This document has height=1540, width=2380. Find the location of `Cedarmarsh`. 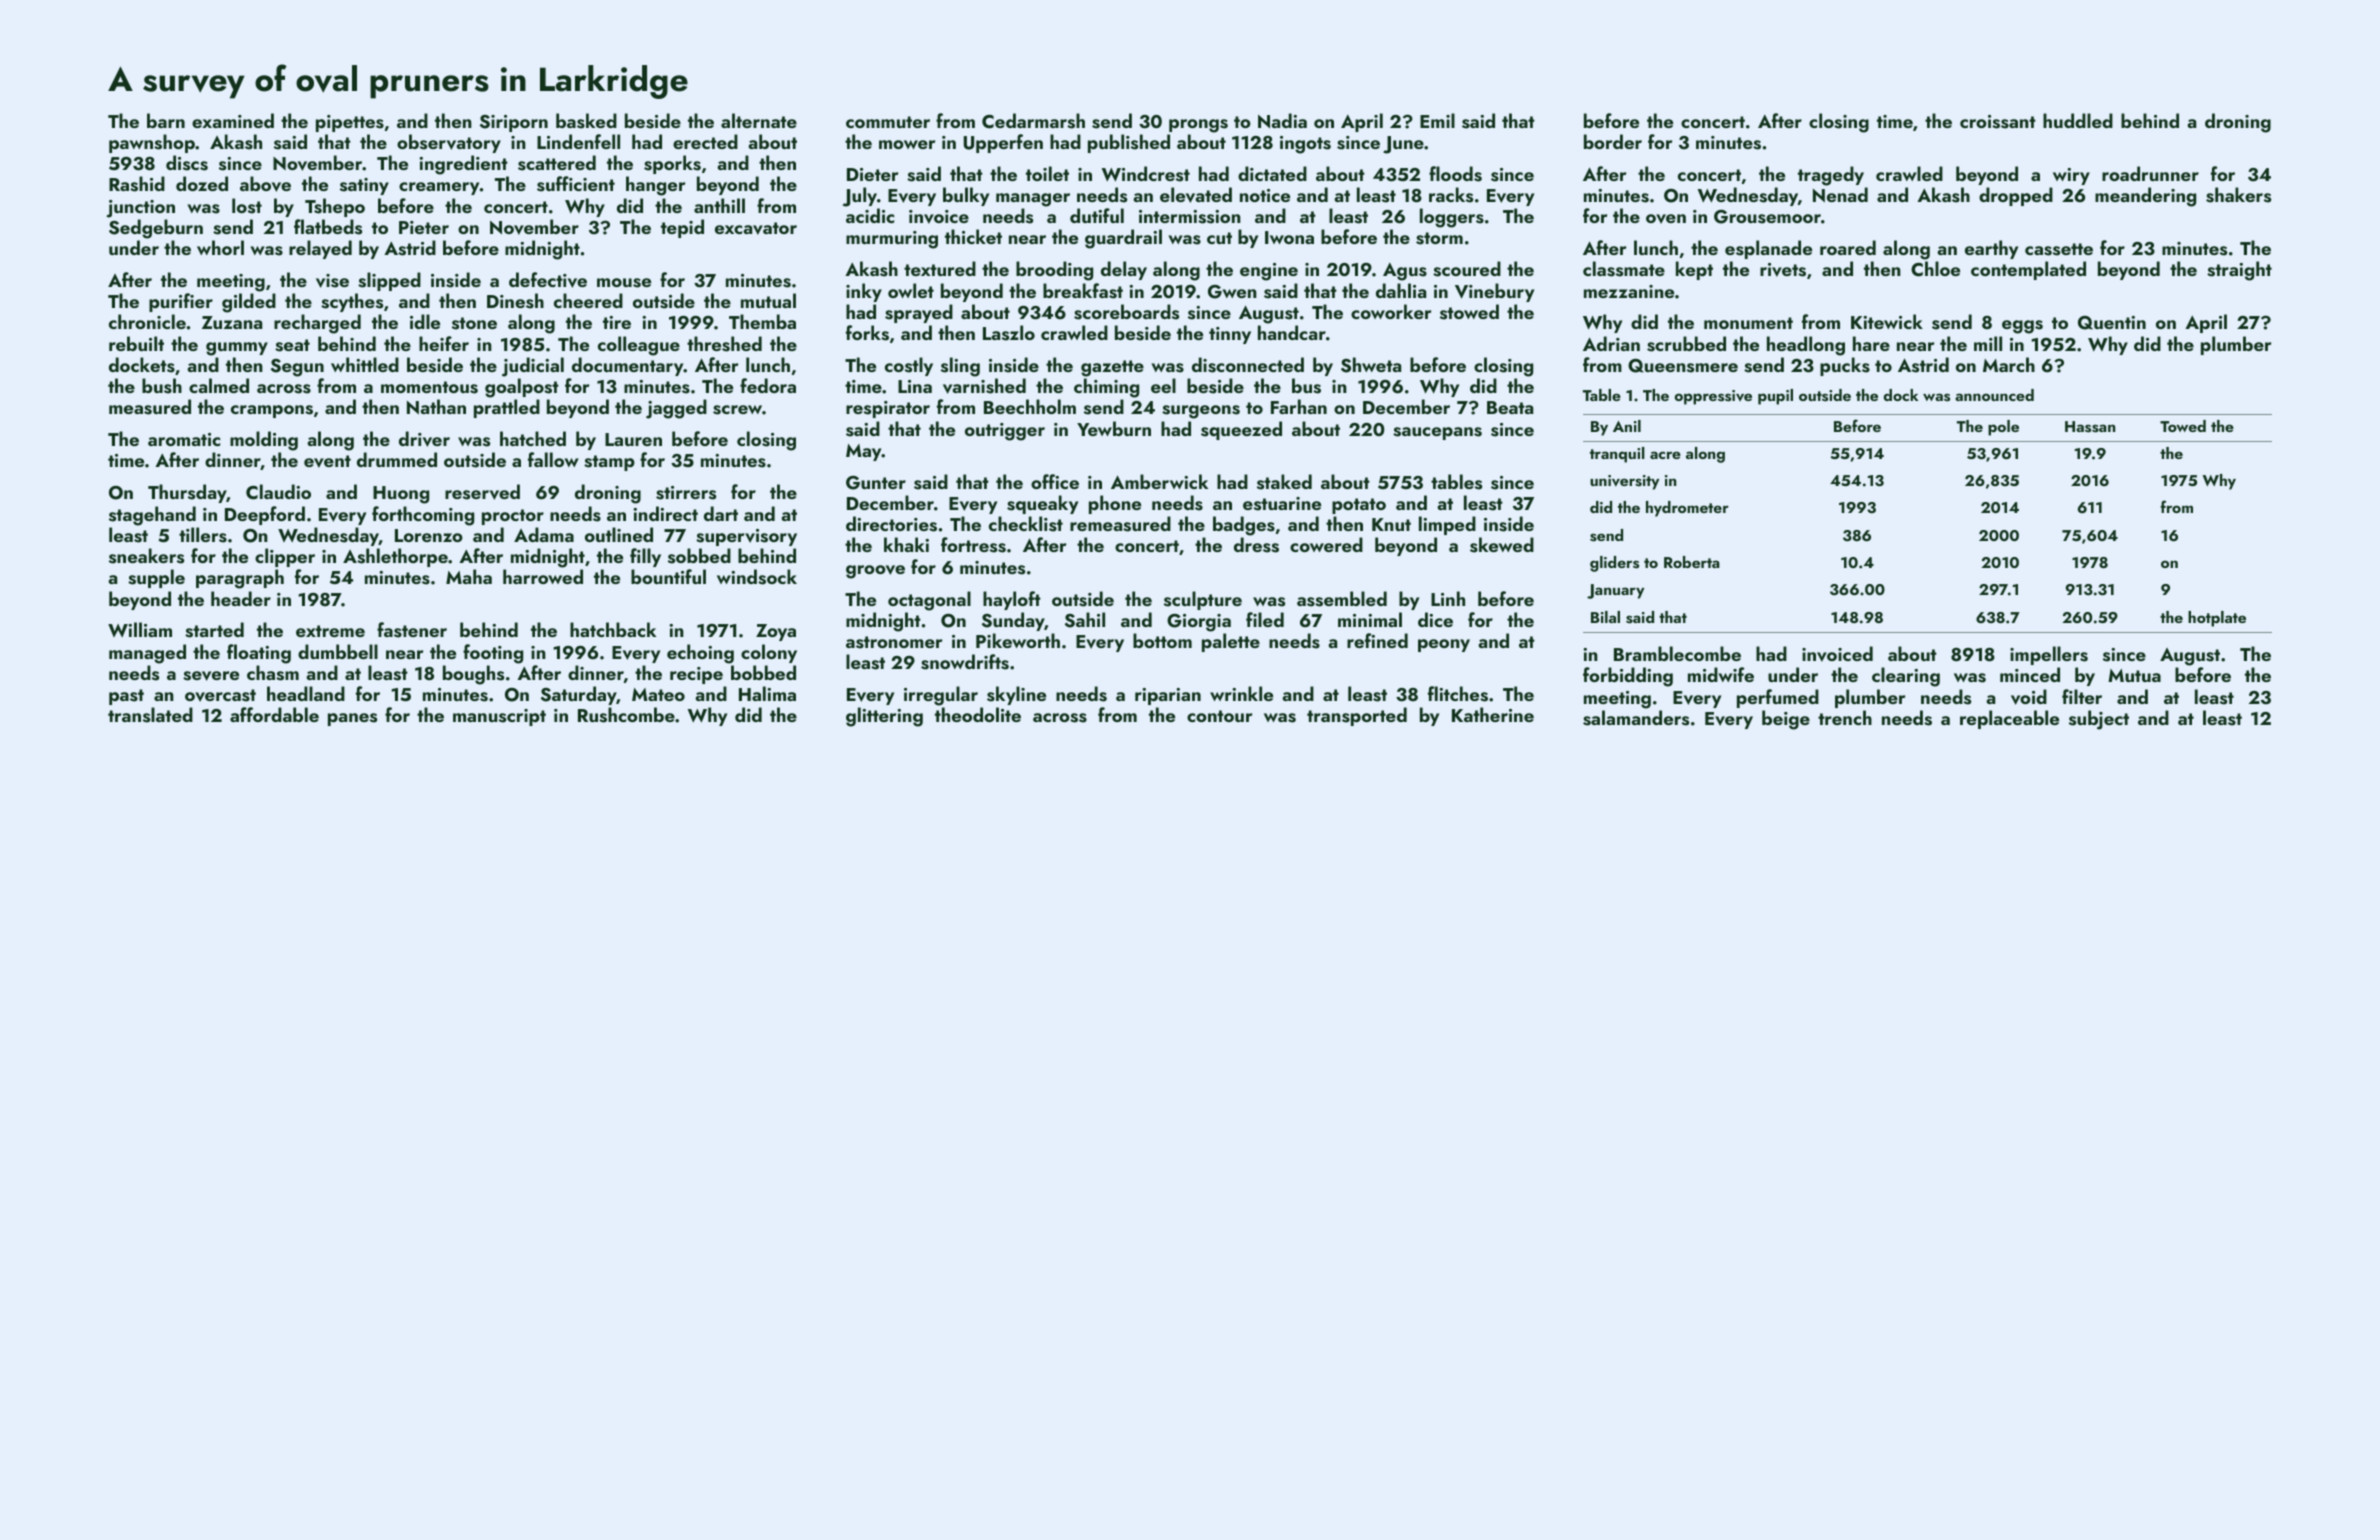

Cedarmarsh is located at coordinates (1033, 121).
